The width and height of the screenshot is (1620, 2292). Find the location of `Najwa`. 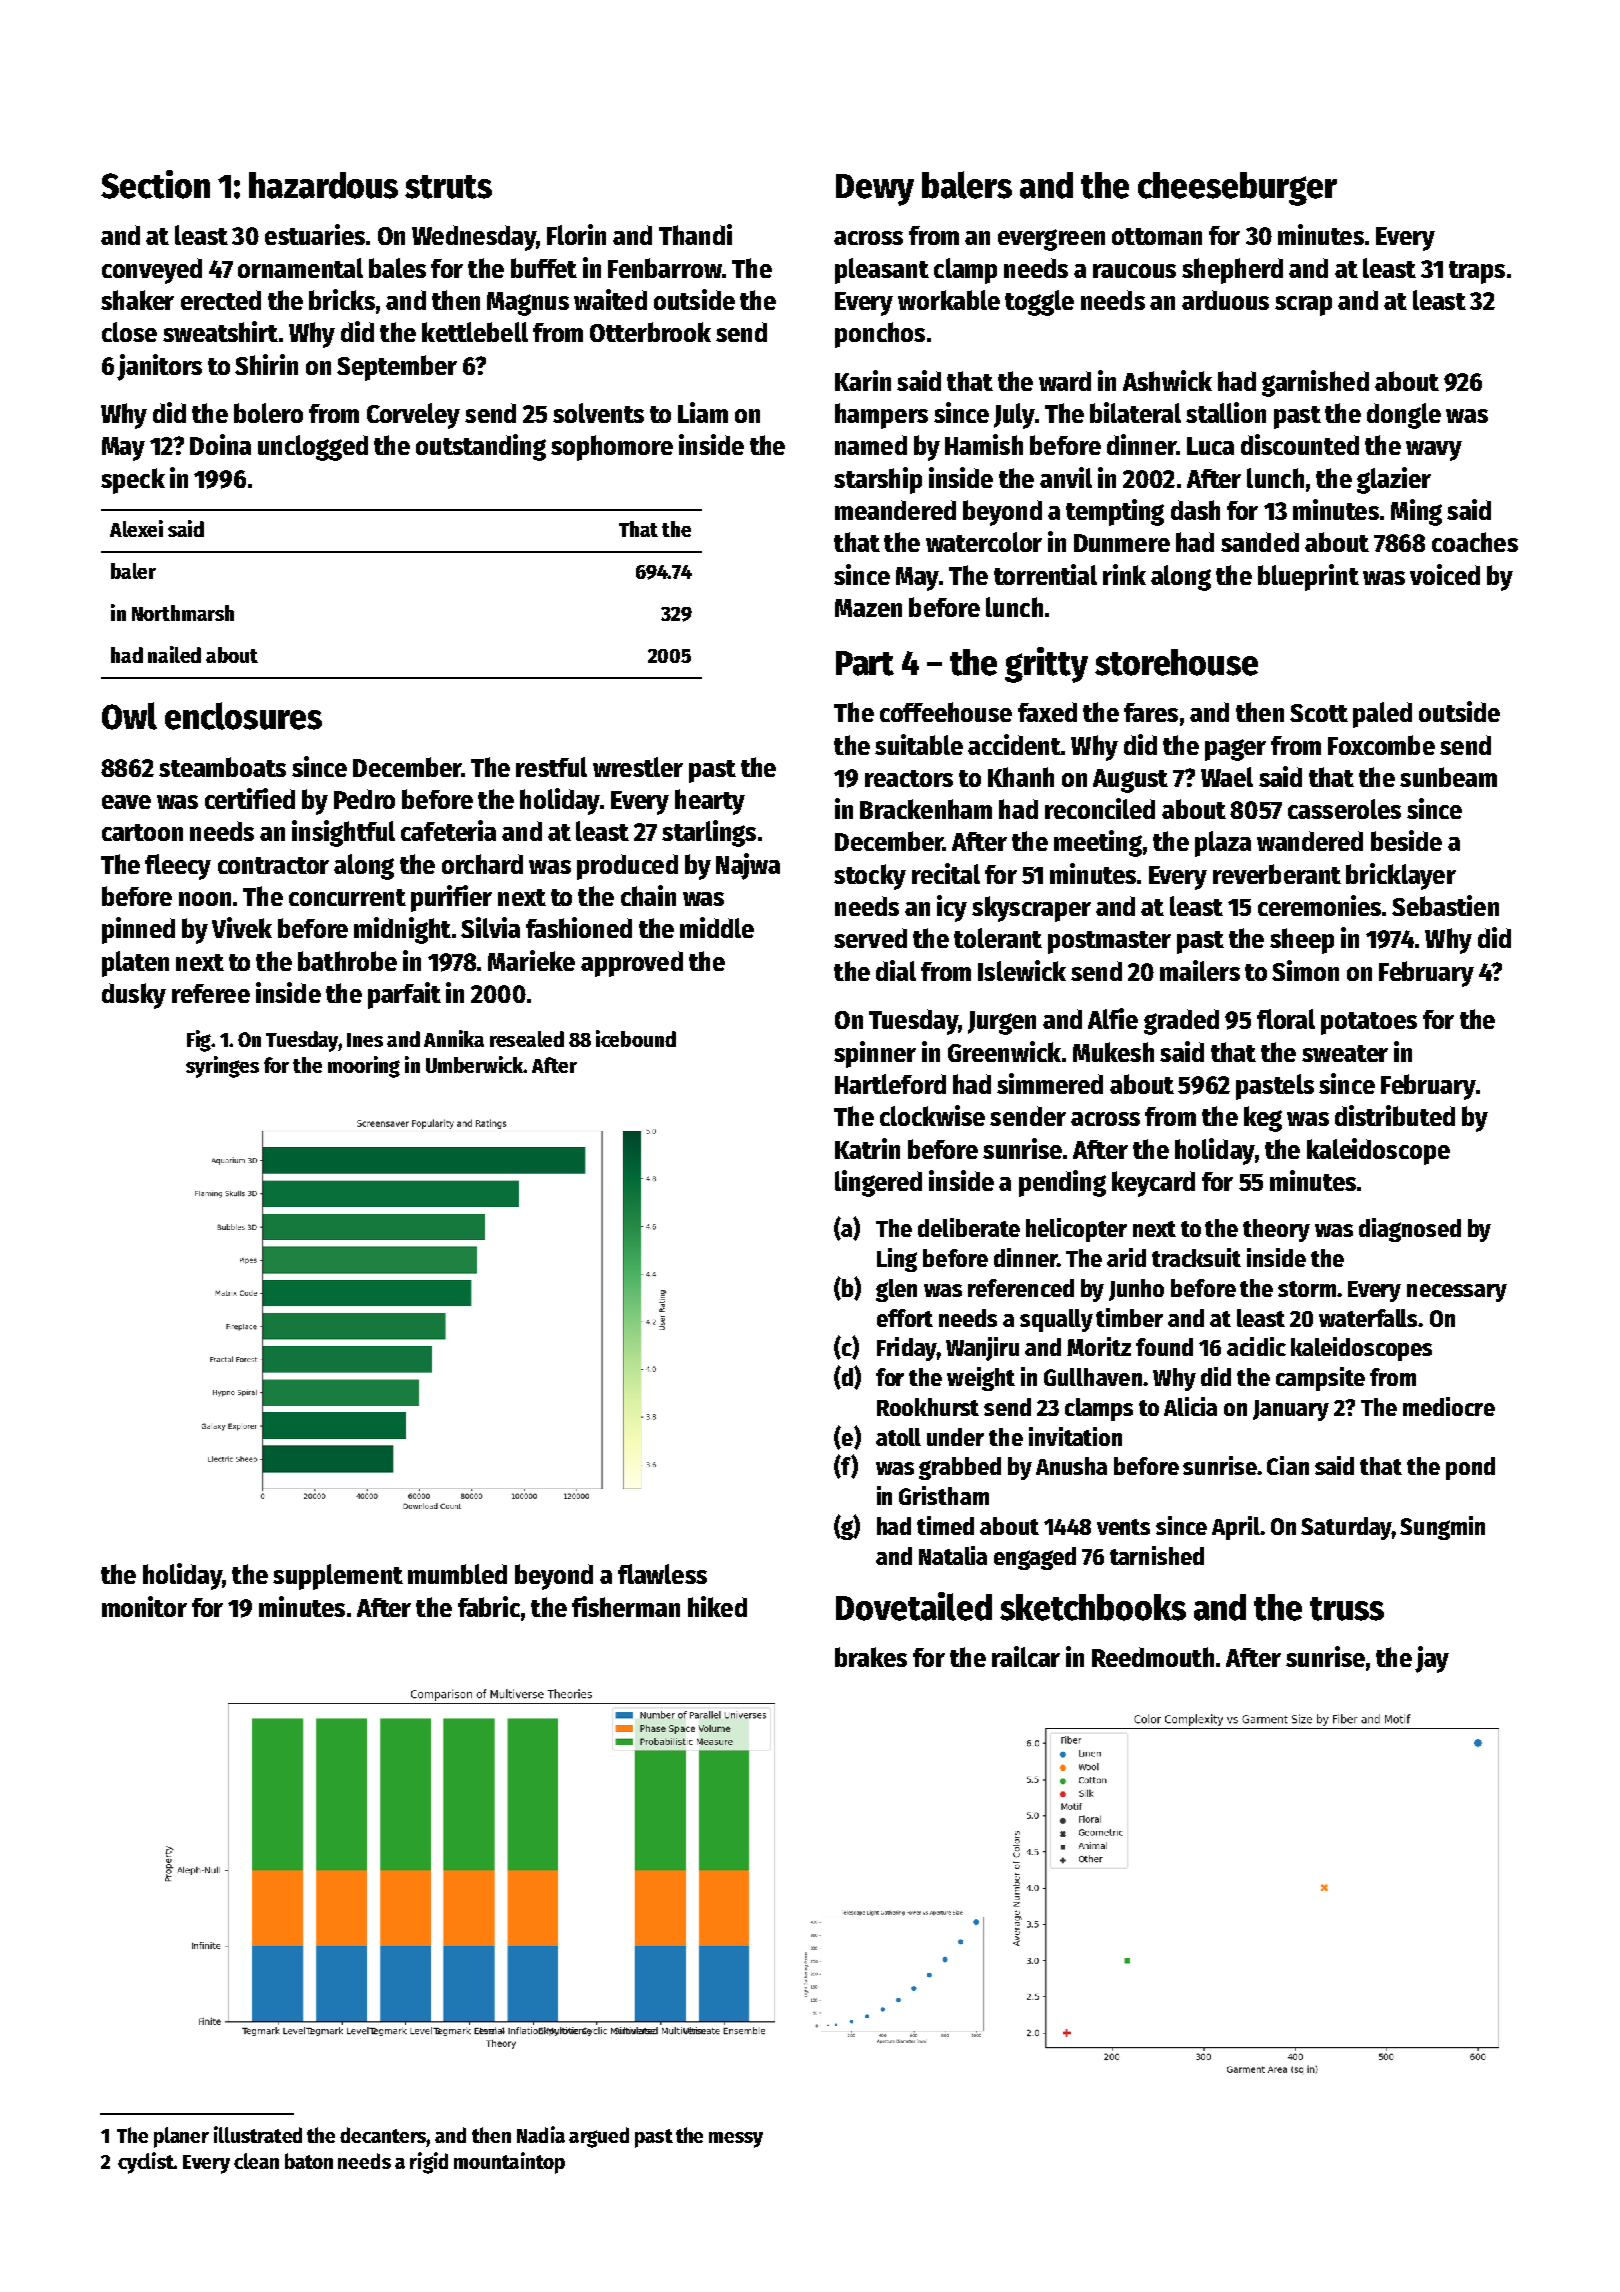

Najwa is located at coordinates (748, 866).
